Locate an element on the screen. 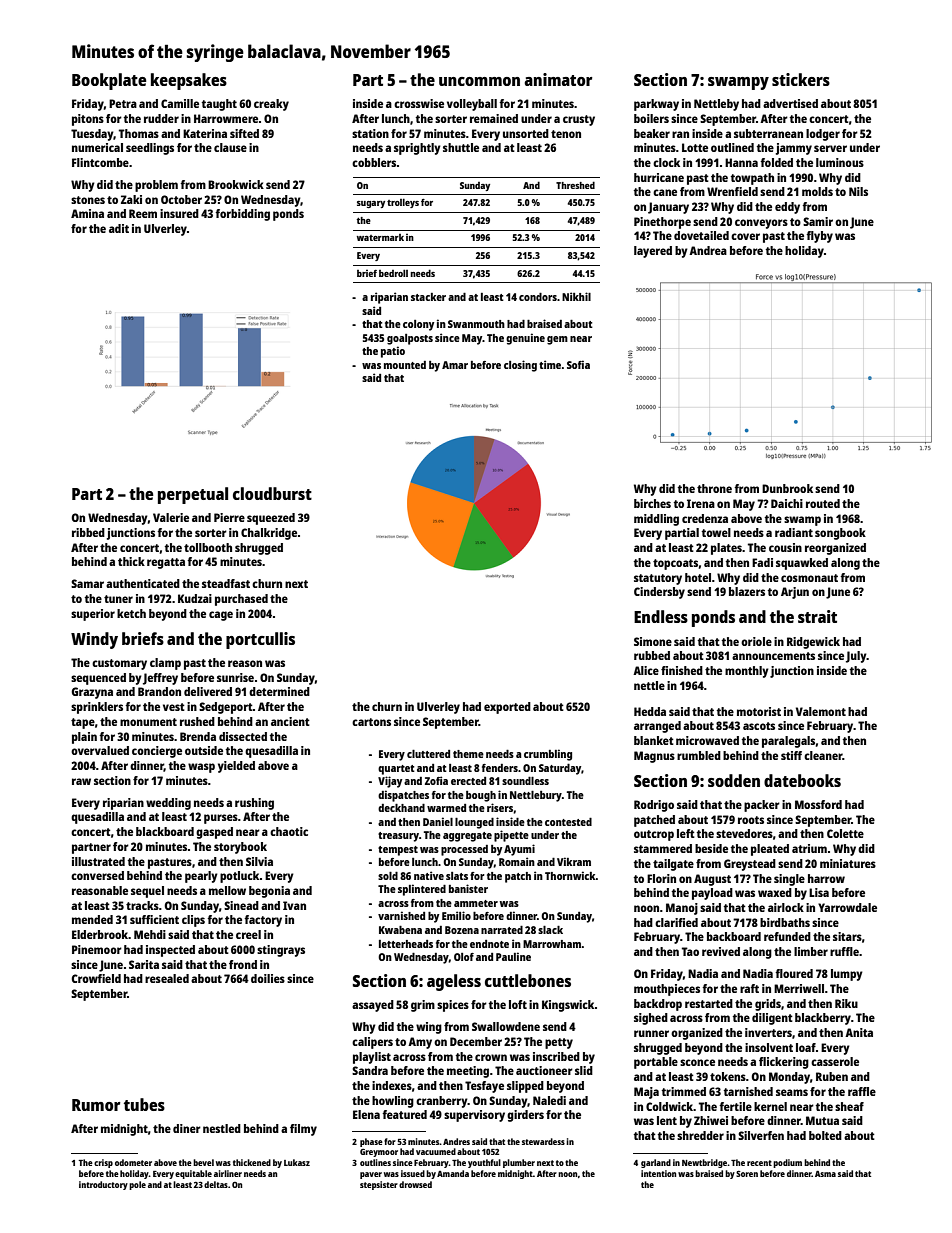 The image size is (952, 1233). ribbed is located at coordinates (88, 532).
